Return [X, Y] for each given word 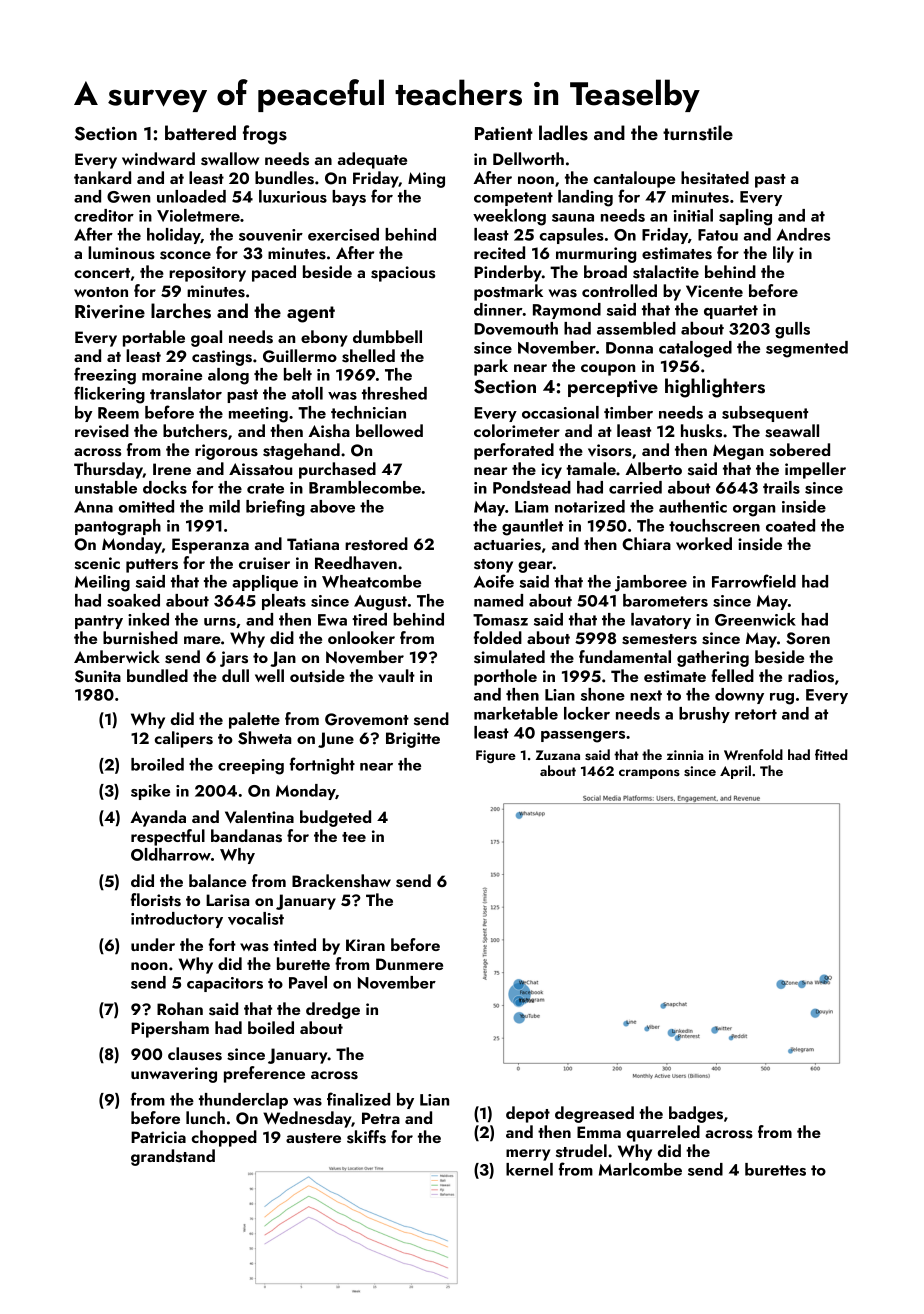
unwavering [174, 1075]
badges [696, 1114]
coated [790, 525]
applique [265, 583]
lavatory [661, 621]
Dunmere [409, 964]
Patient [504, 133]
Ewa [332, 620]
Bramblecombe [365, 487]
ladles [563, 133]
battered [200, 132]
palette [254, 720]
